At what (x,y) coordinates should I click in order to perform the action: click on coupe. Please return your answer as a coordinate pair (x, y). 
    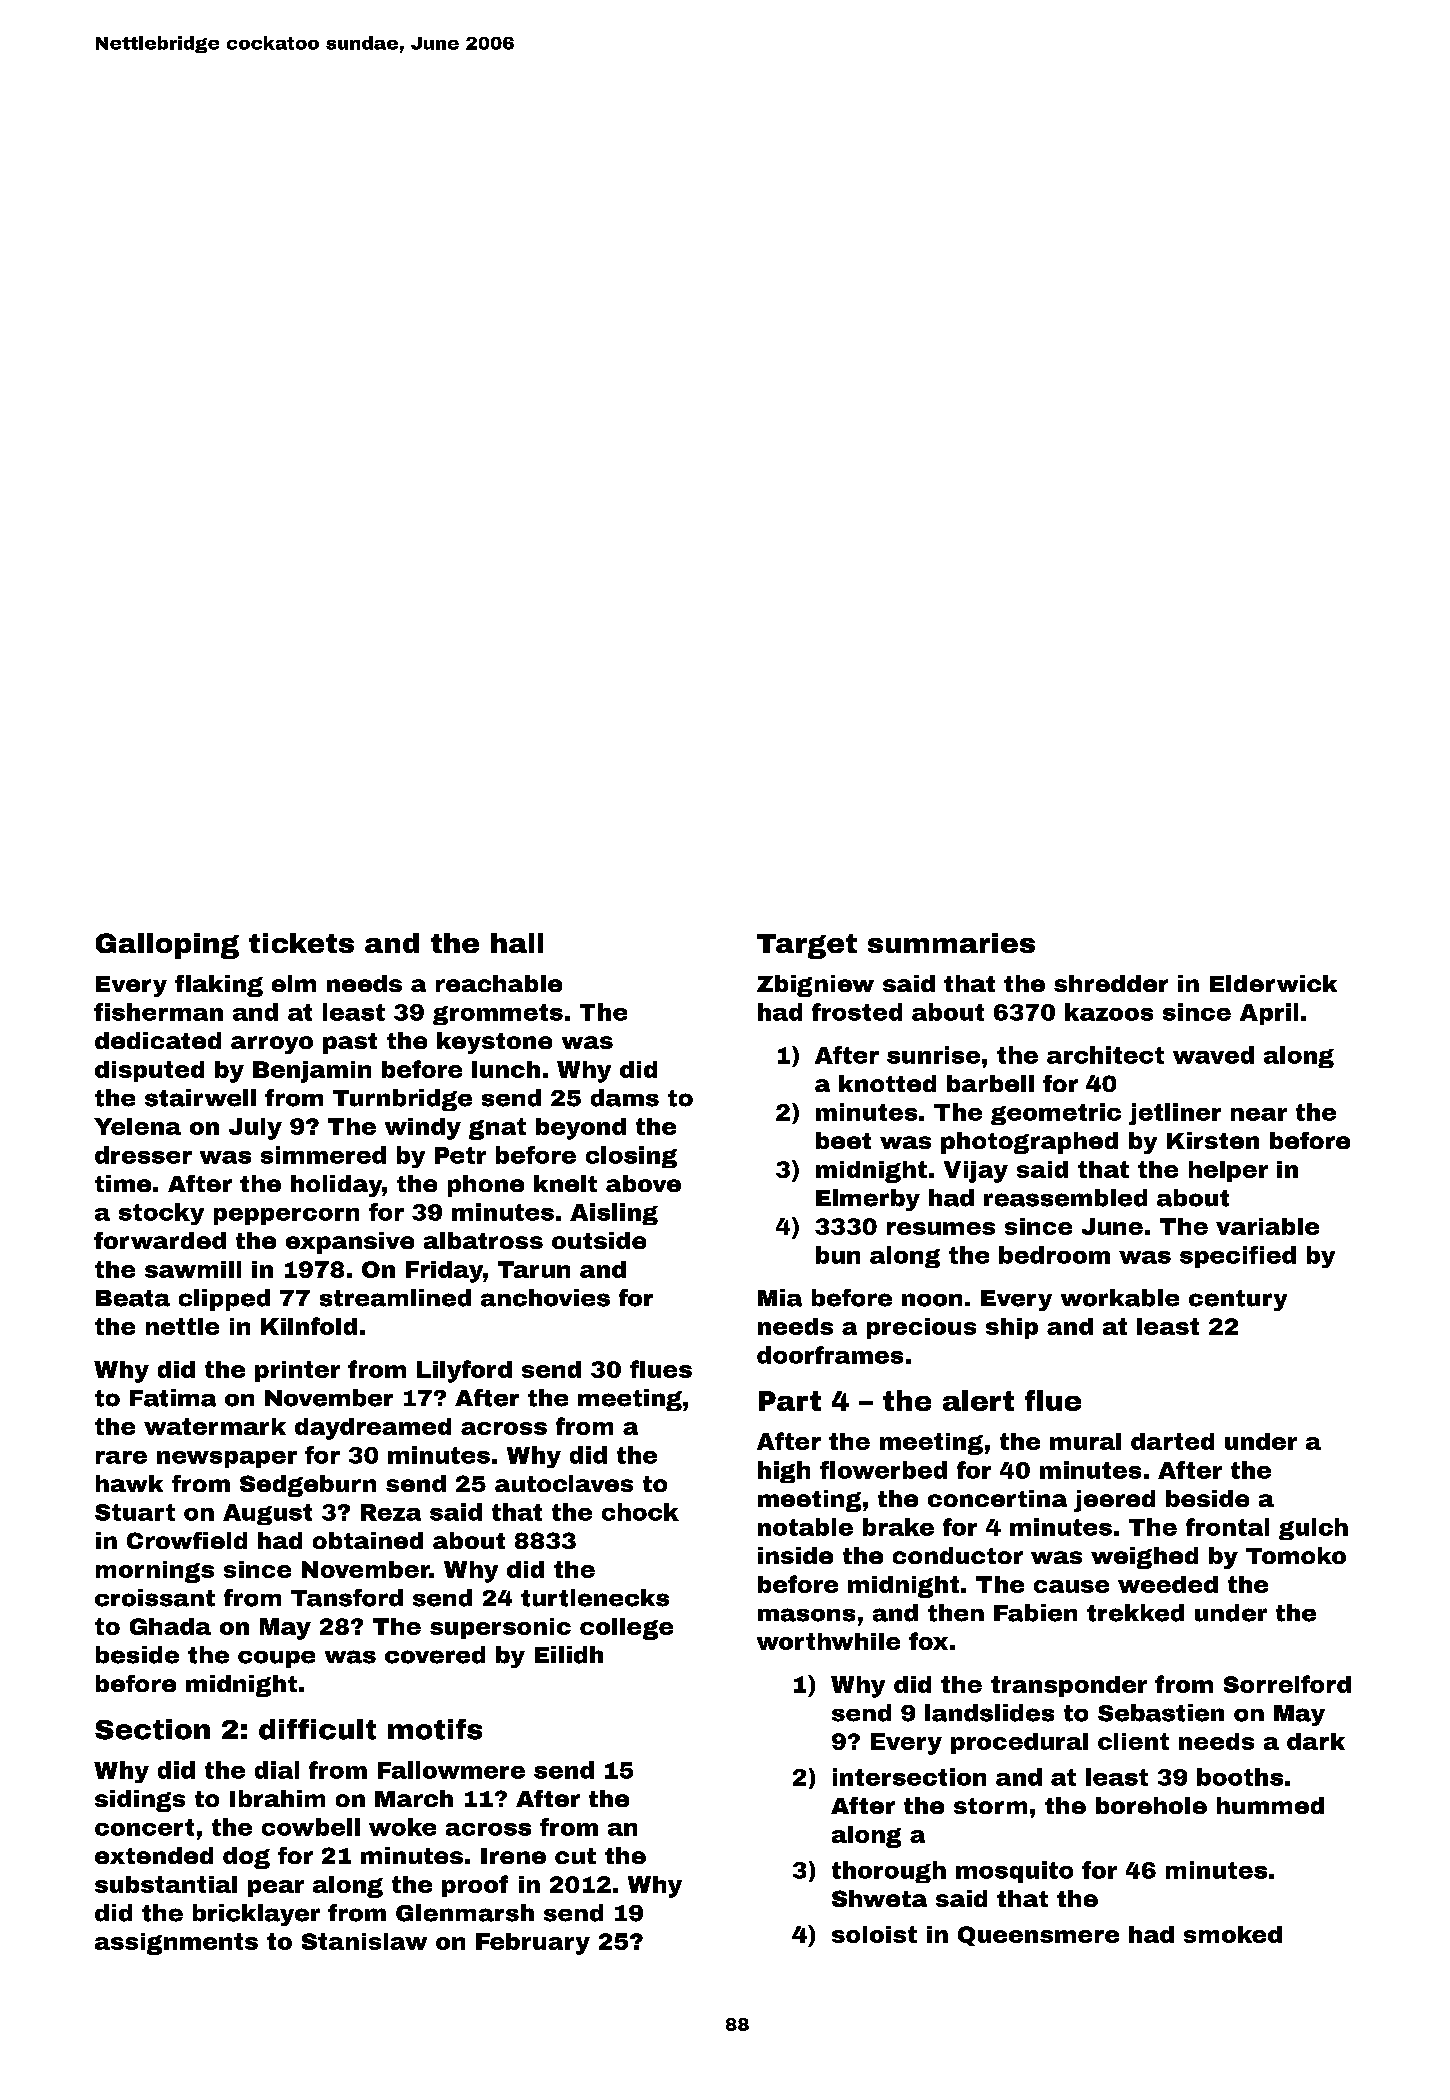
    Looking at the image, I should click on (276, 1659).
